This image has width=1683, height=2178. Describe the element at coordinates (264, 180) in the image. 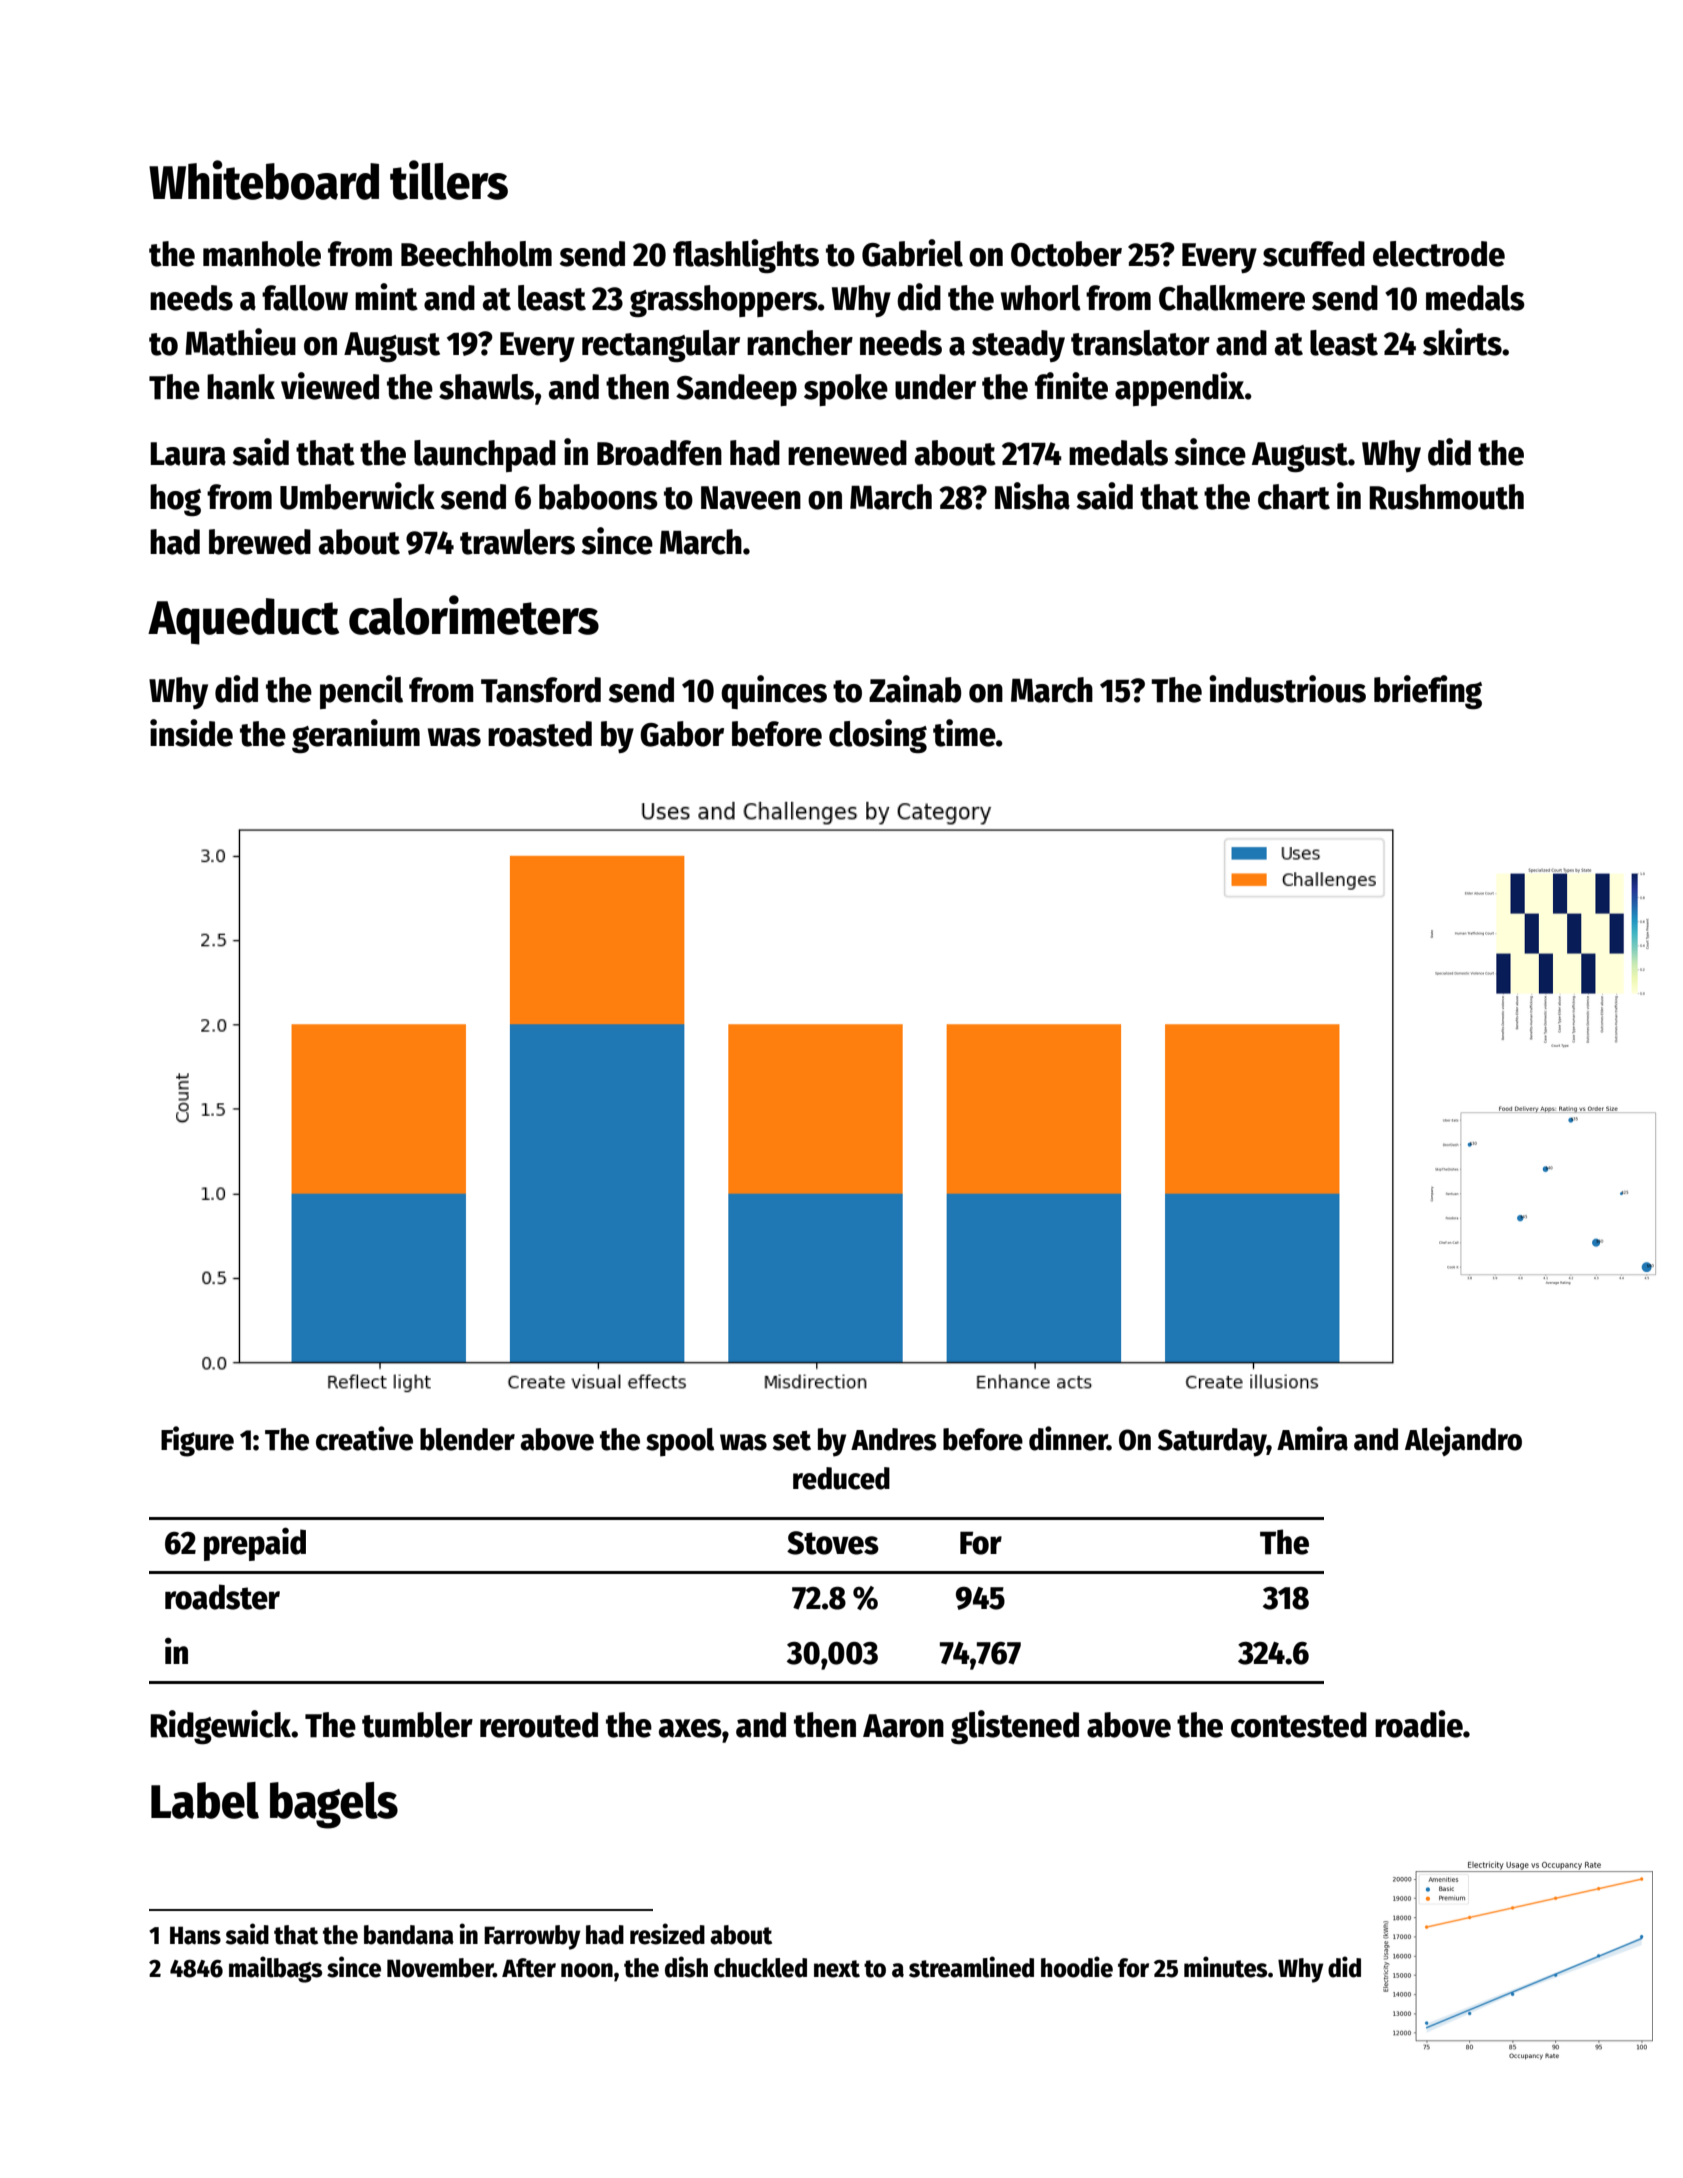

I see `Whiteboard` at that location.
